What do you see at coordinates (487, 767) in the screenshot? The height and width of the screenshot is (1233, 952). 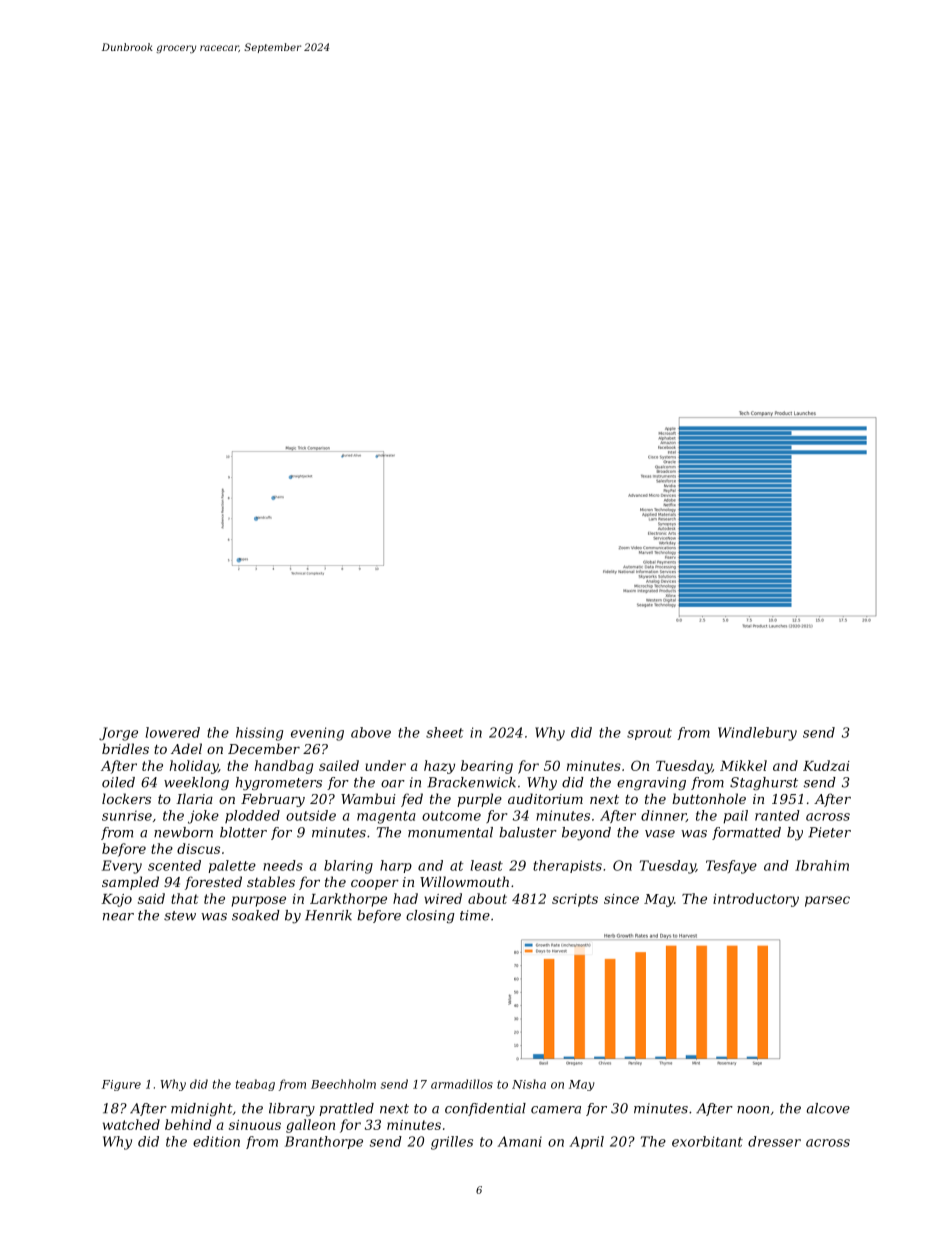 I see `bearing` at bounding box center [487, 767].
